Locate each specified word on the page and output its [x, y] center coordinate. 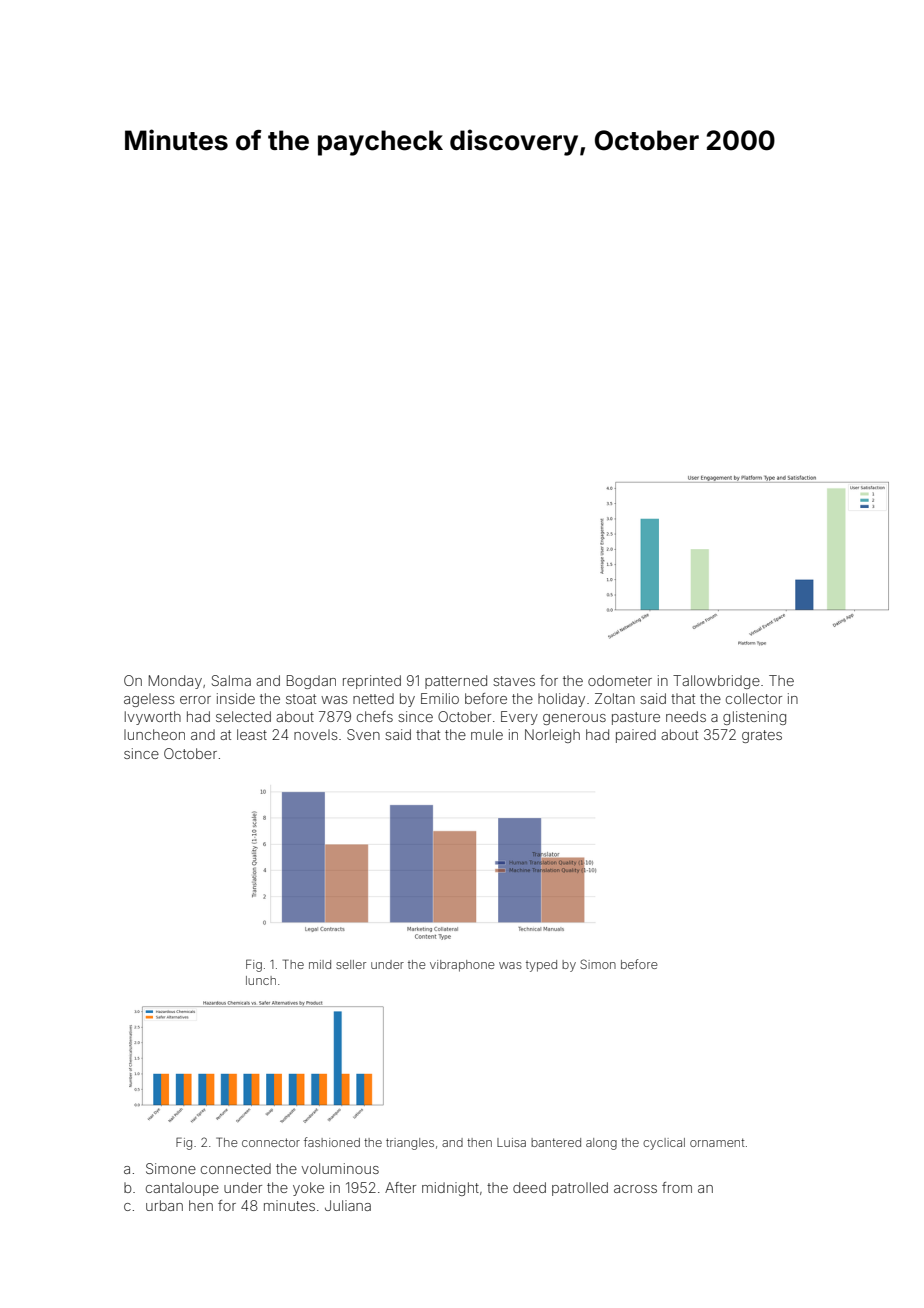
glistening [754, 718]
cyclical [664, 1144]
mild [320, 964]
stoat [301, 699]
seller [351, 964]
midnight [450, 1189]
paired [636, 736]
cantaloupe [182, 1189]
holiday [561, 700]
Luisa [511, 1142]
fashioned [332, 1142]
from [677, 1187]
